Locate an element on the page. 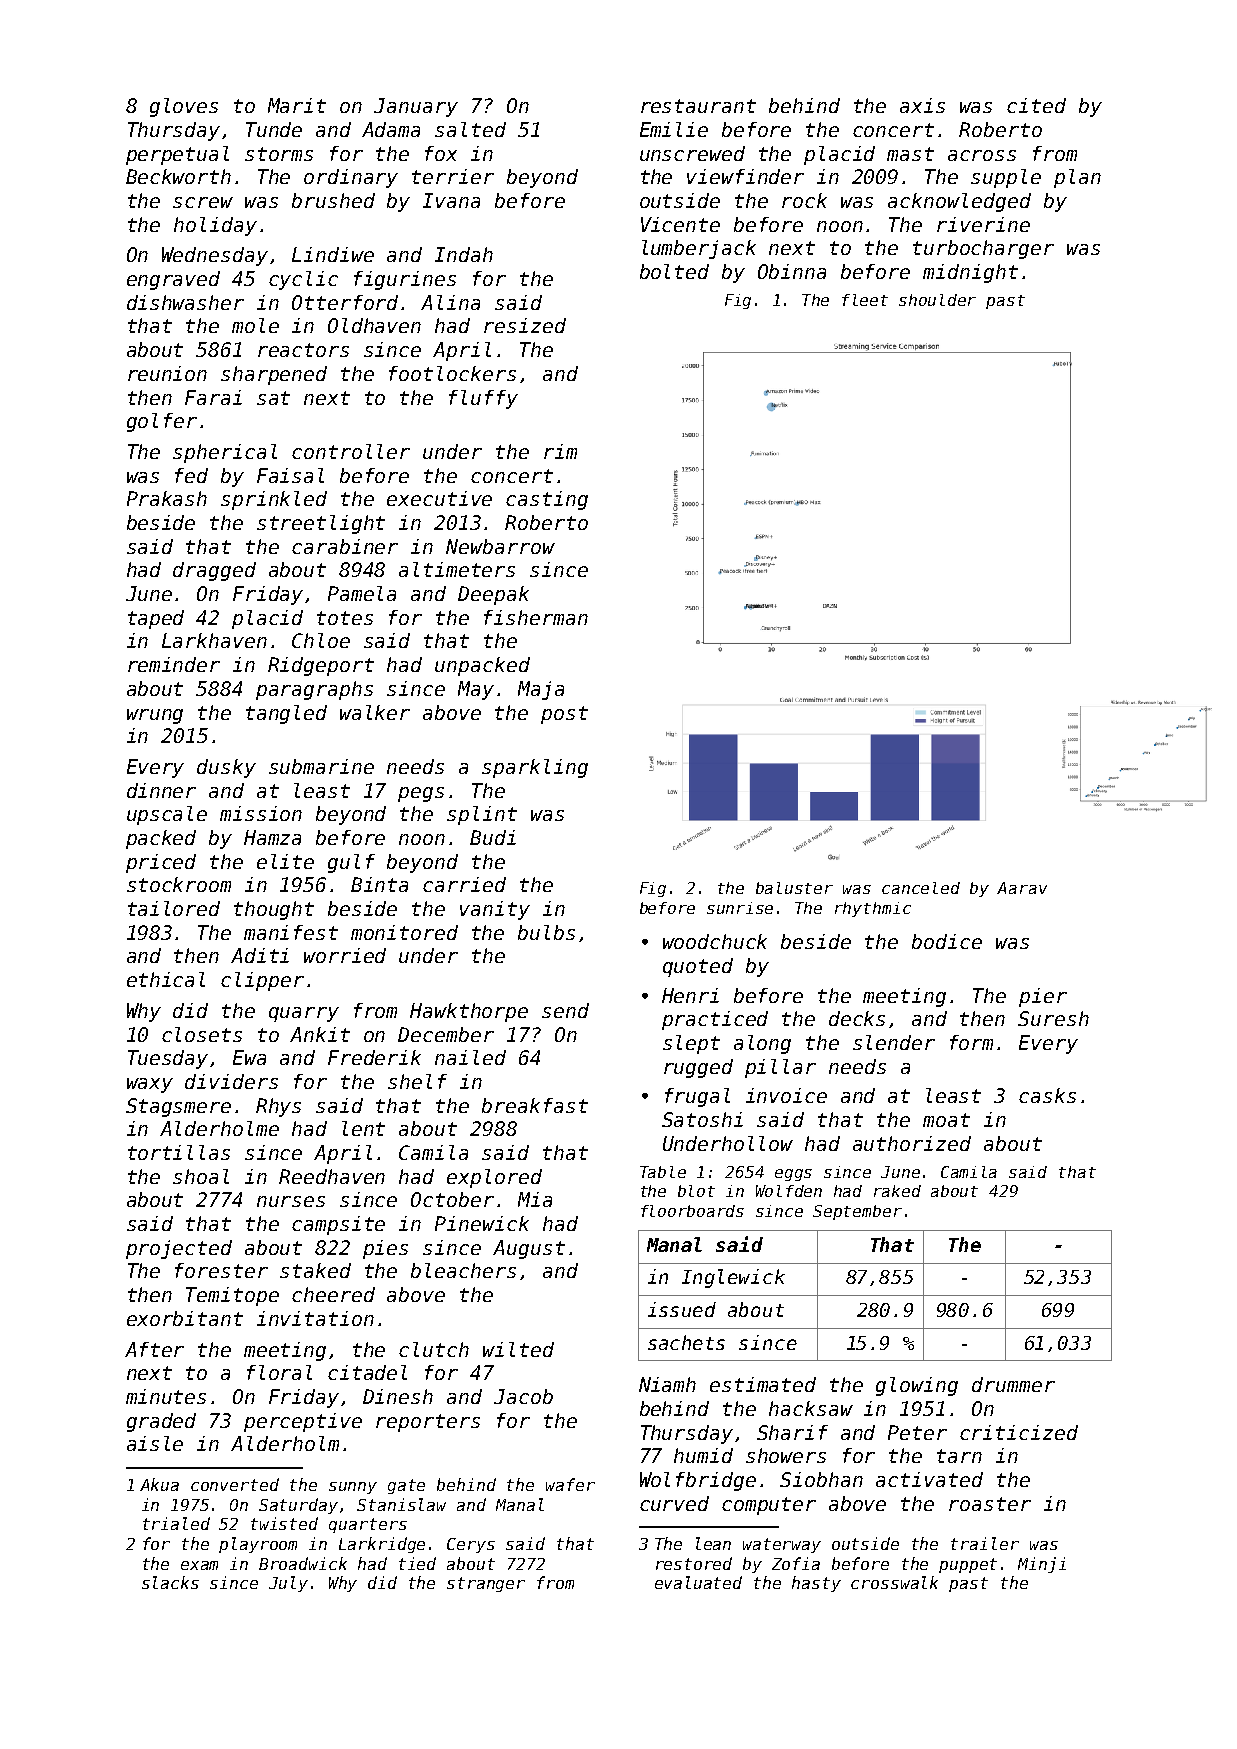  breakfast is located at coordinates (535, 1105).
